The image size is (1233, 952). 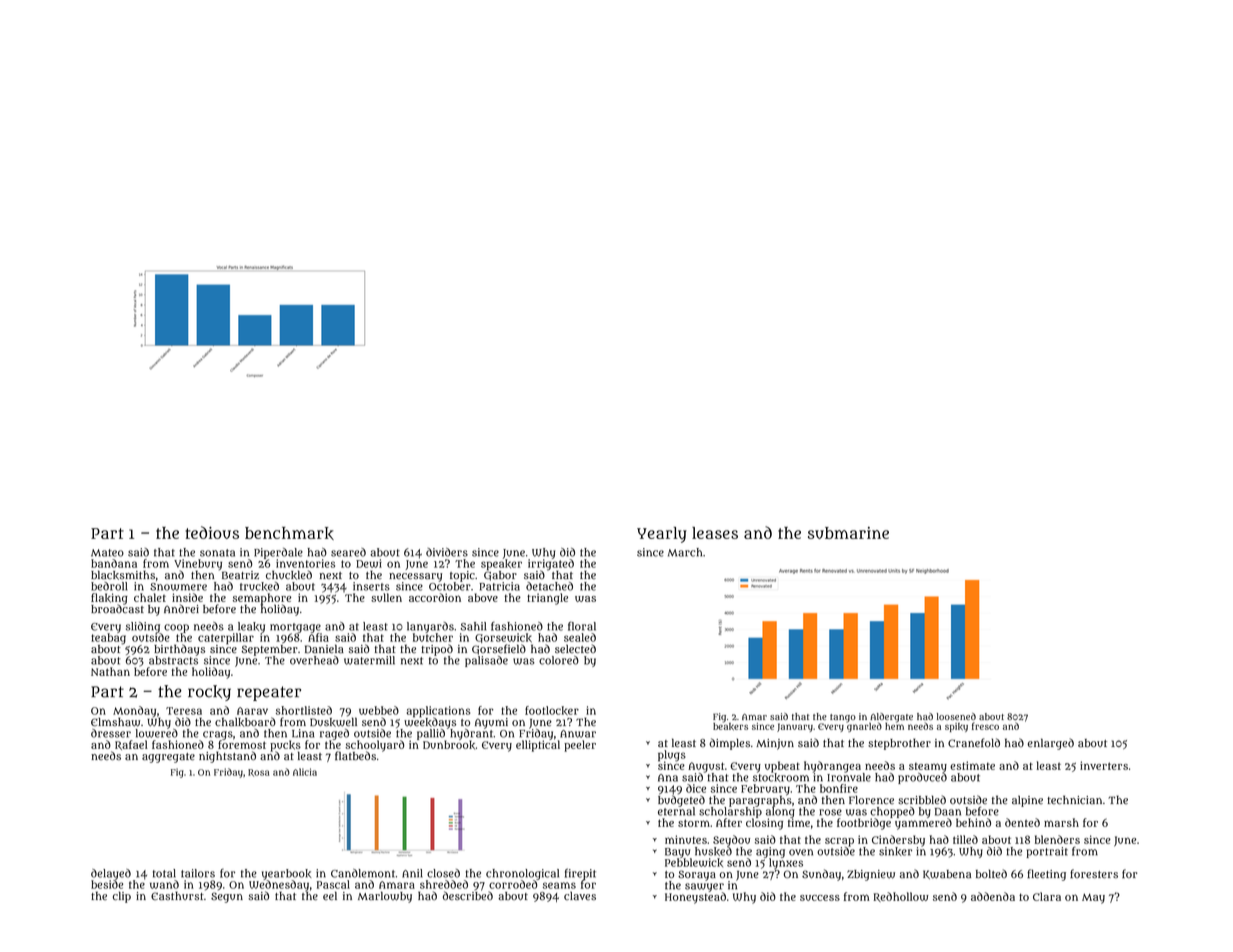 What do you see at coordinates (695, 898) in the screenshot?
I see `Honeystead` at bounding box center [695, 898].
